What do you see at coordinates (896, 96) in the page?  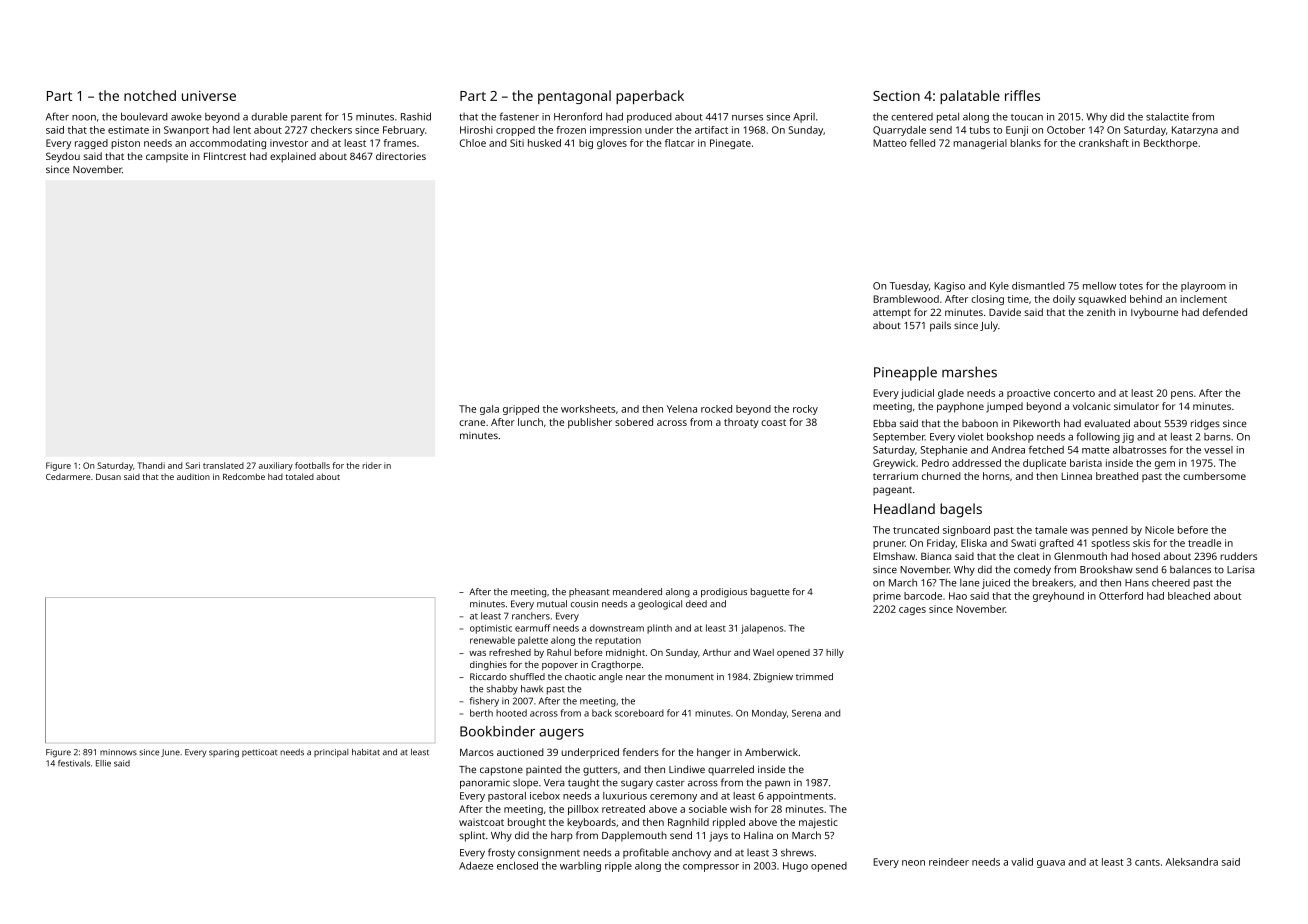 I see `Section` at bounding box center [896, 96].
